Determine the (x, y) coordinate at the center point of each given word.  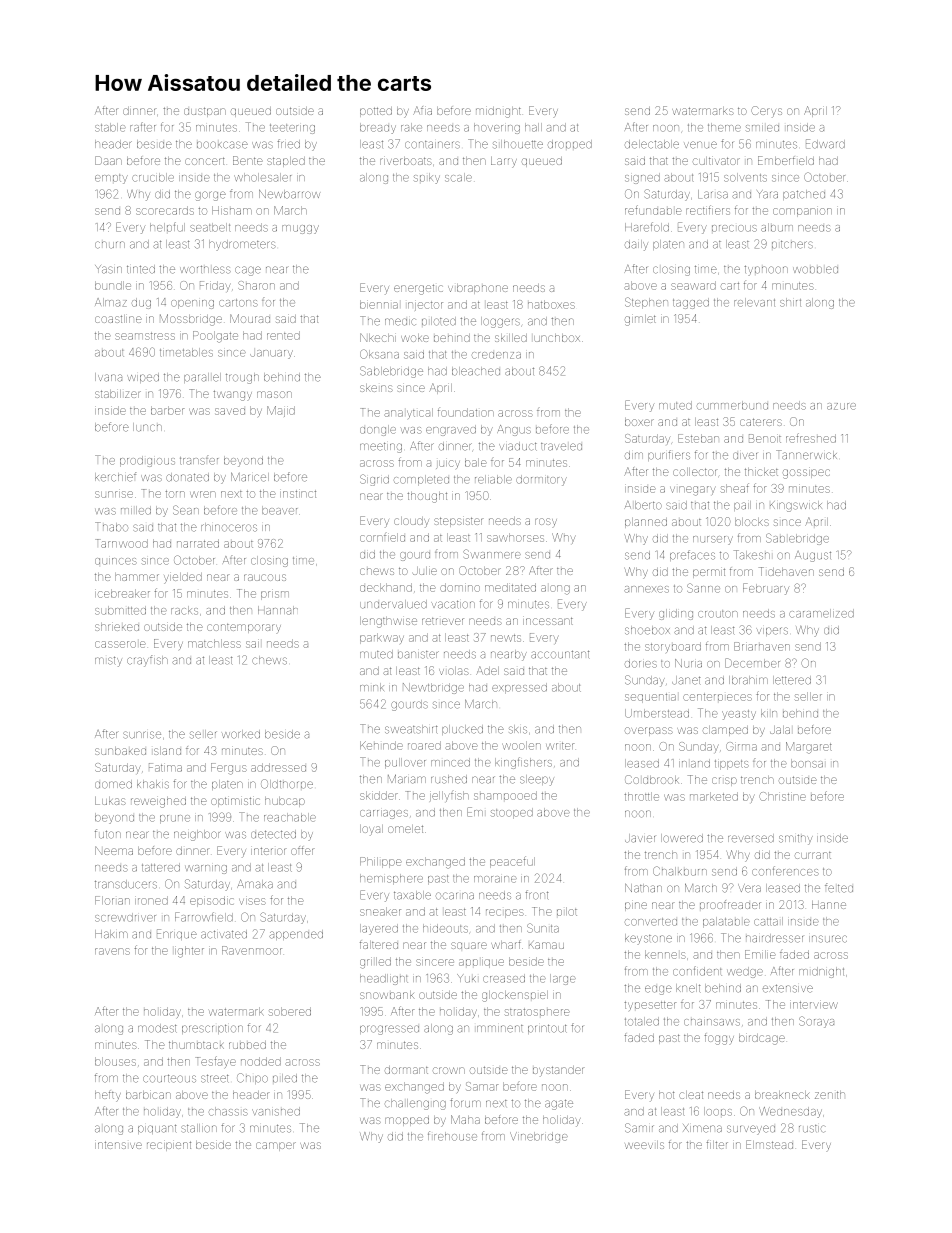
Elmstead (769, 1144)
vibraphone (478, 289)
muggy (300, 229)
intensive (118, 1145)
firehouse (452, 1136)
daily (636, 245)
